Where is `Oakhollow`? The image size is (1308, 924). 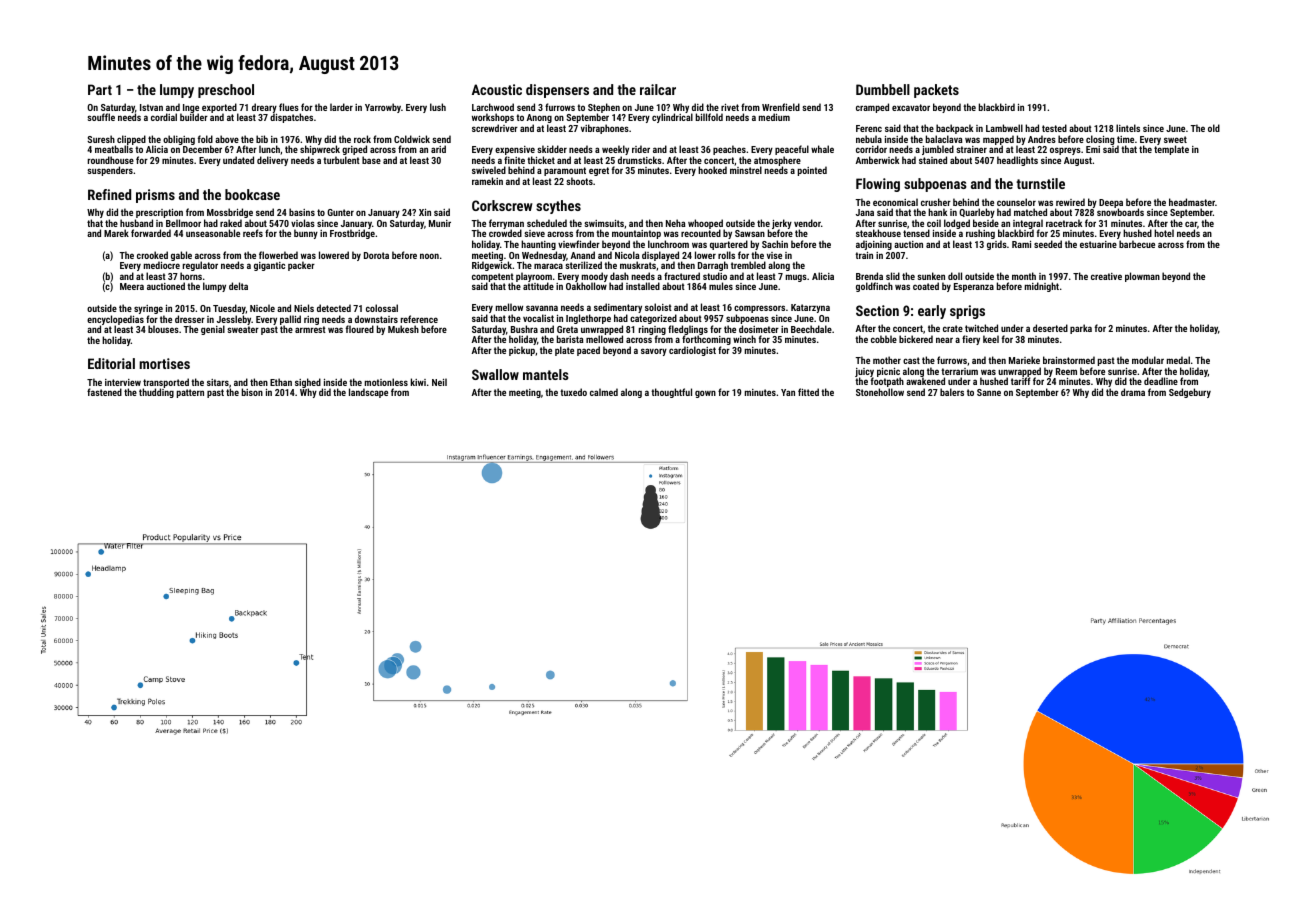
Oakhollow is located at coordinates (586, 286).
